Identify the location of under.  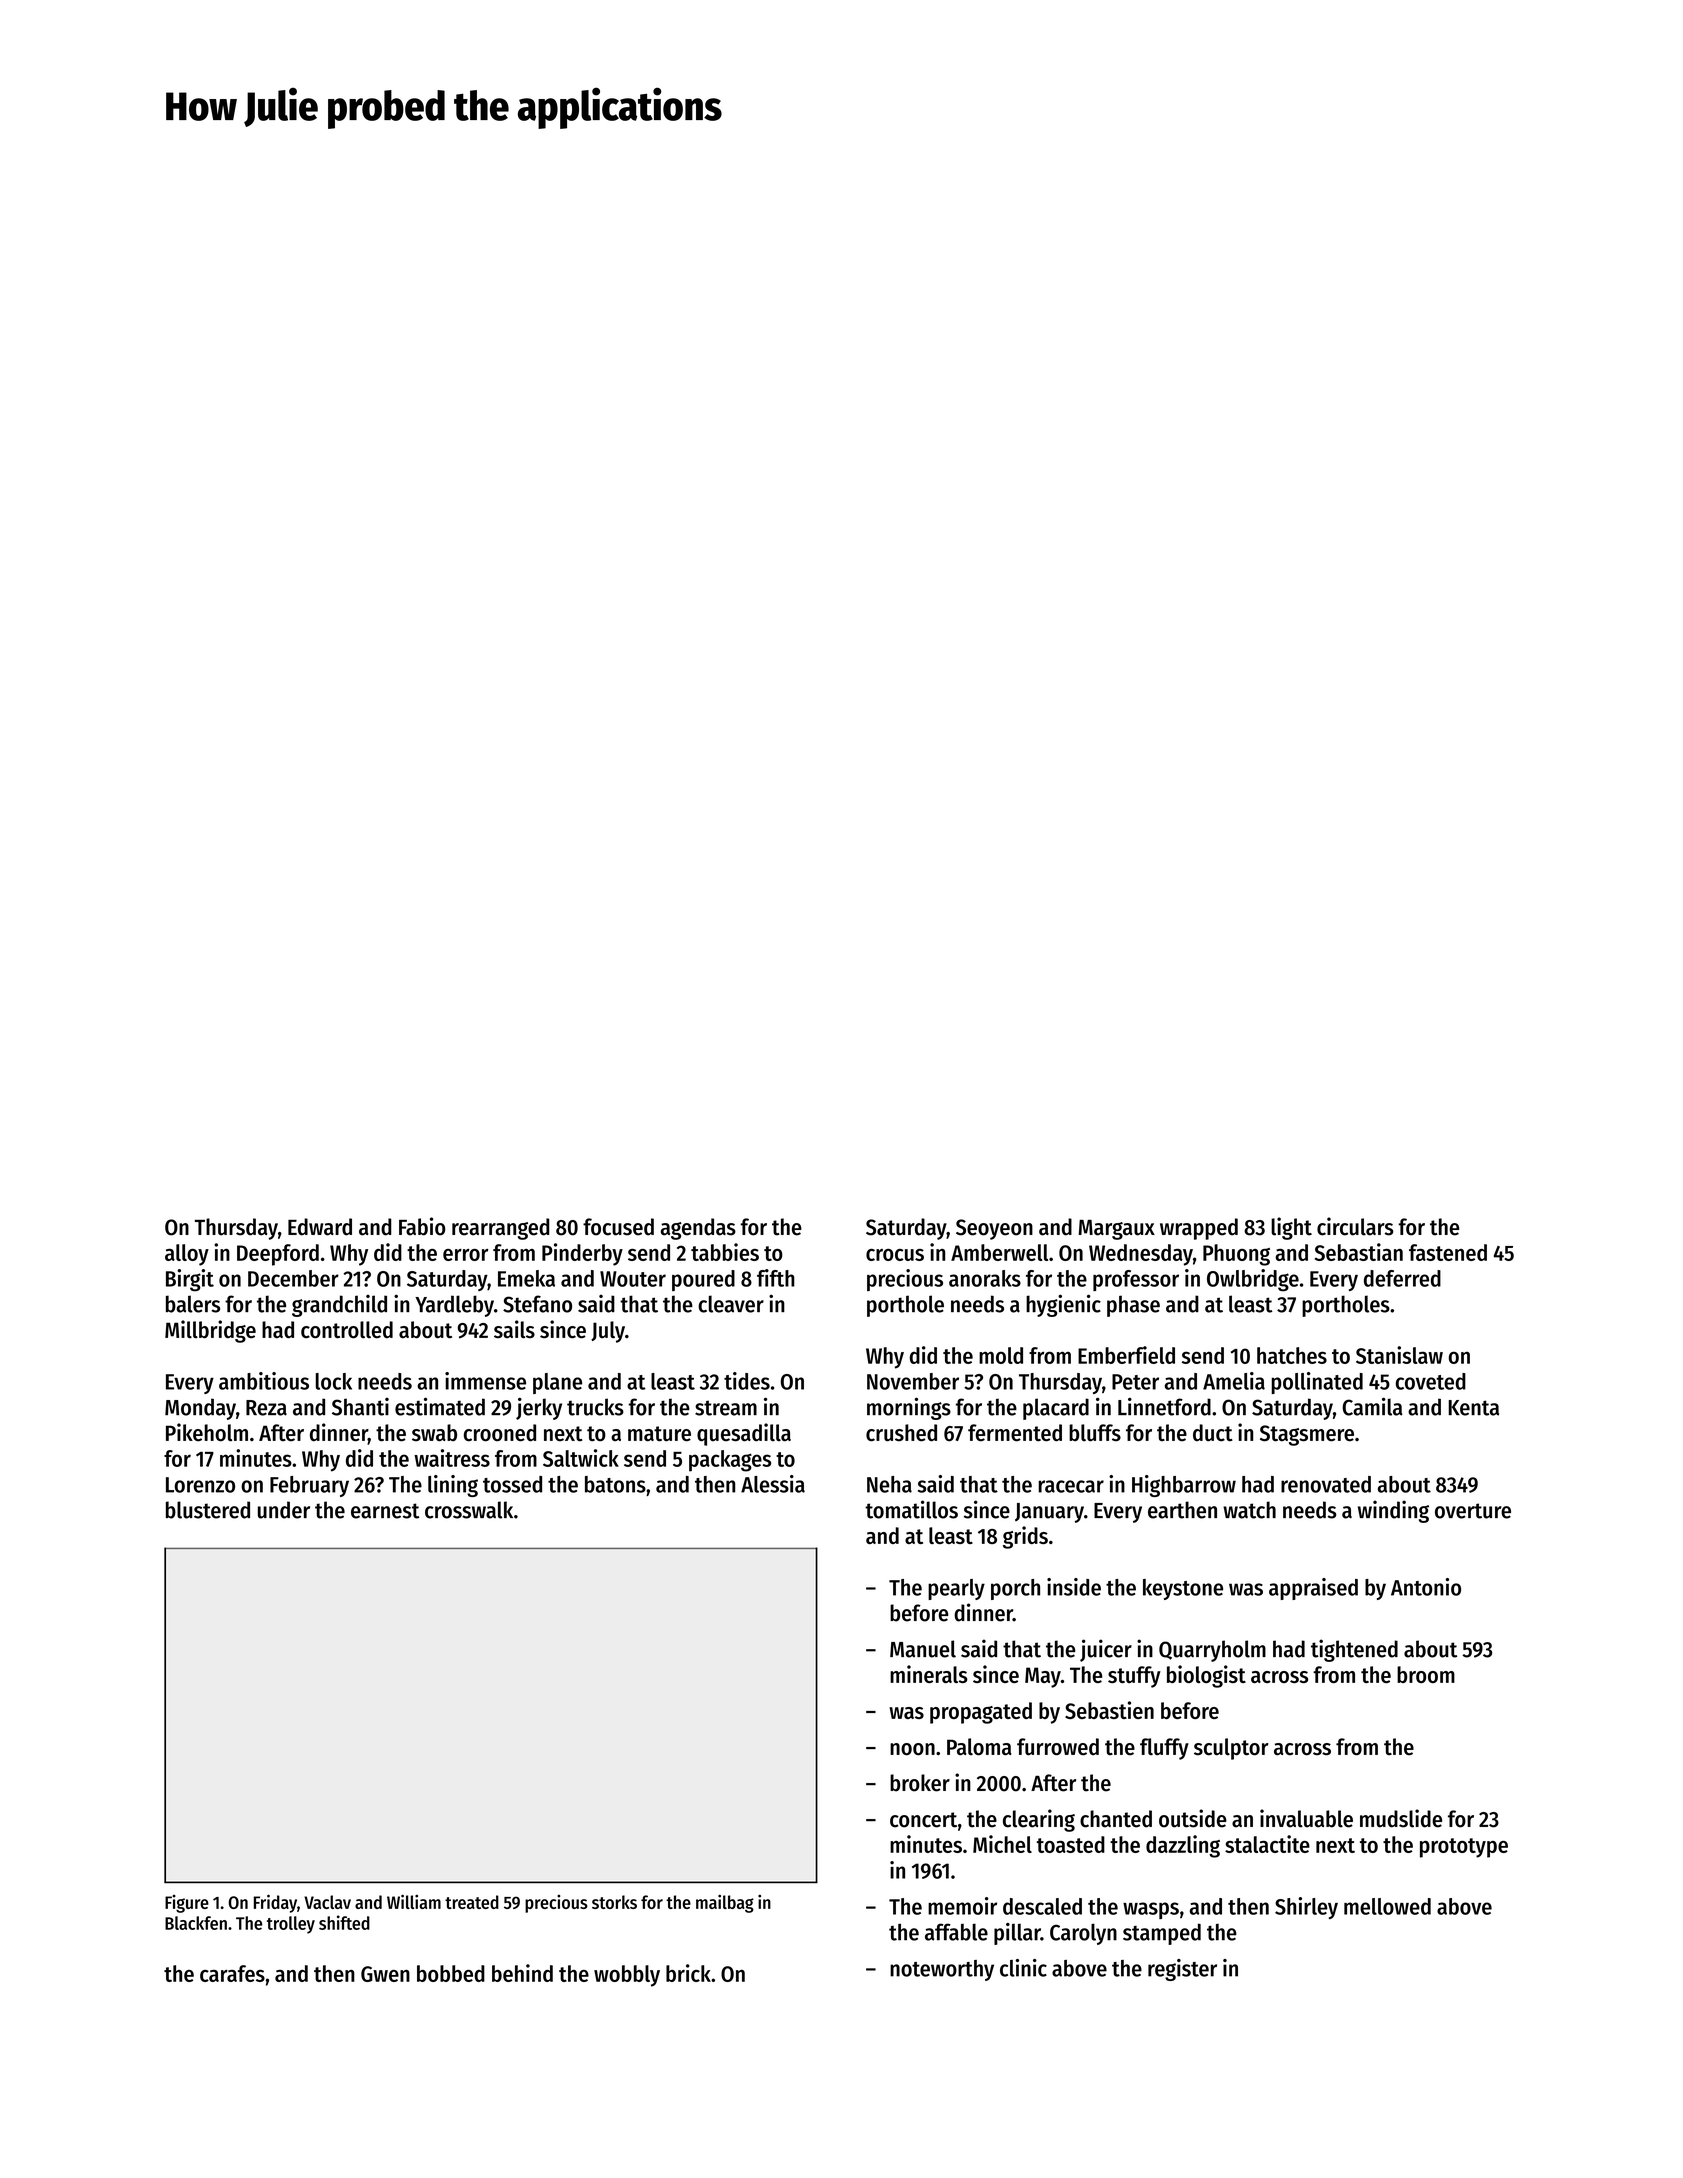
(284, 1510).
